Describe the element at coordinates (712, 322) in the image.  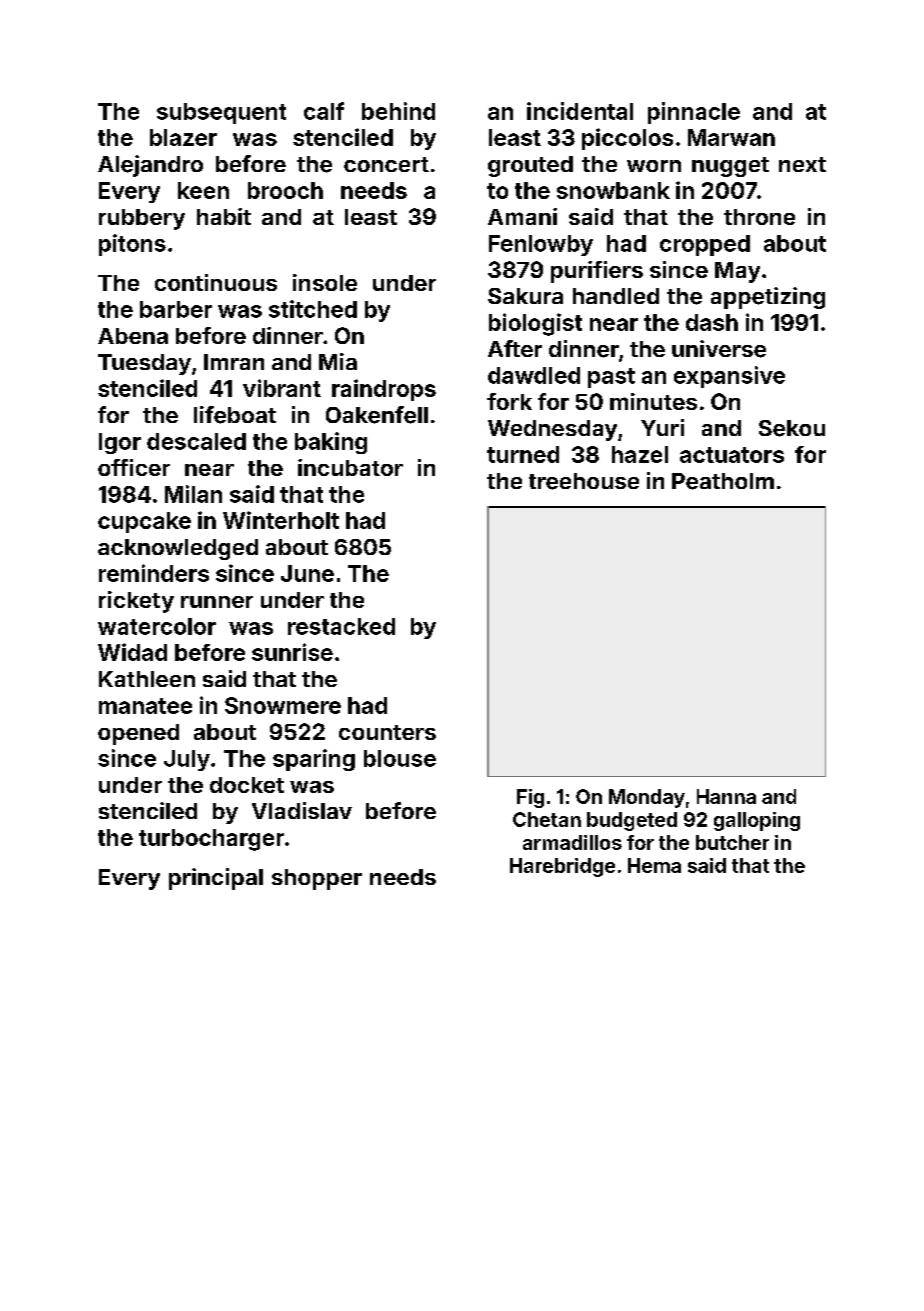
I see `dash` at that location.
